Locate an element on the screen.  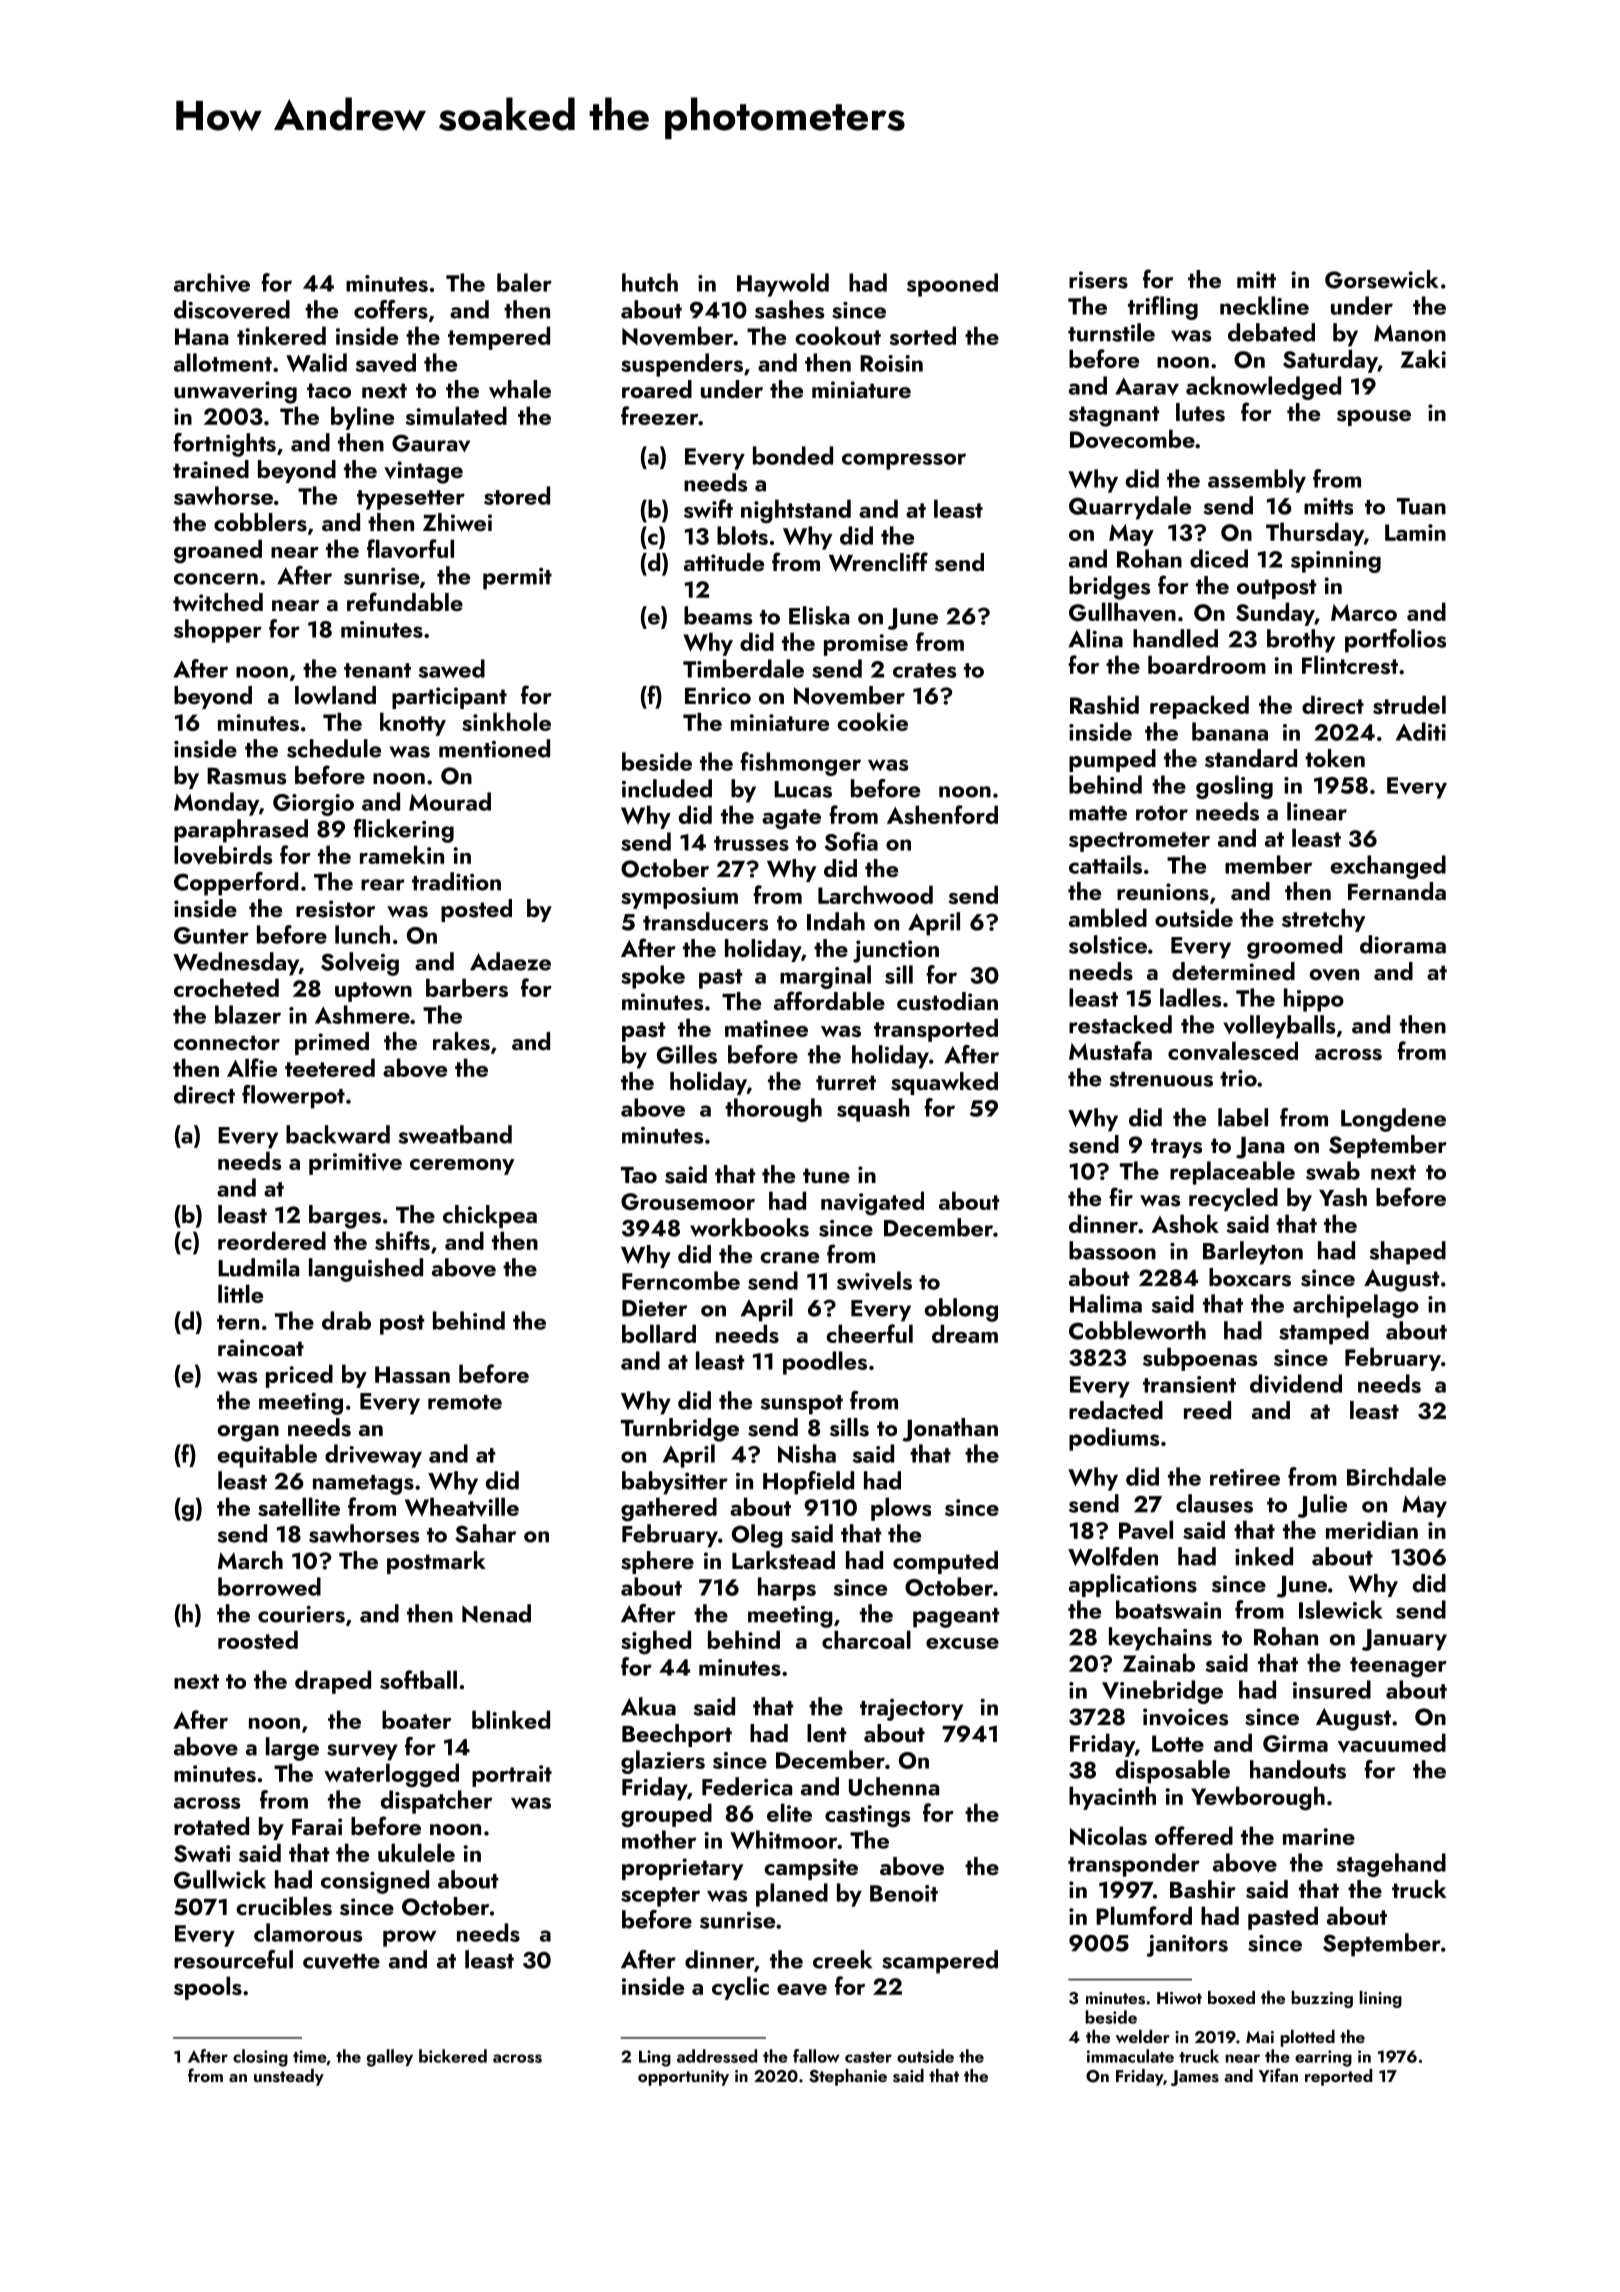
resourceful is located at coordinates (233, 1959).
